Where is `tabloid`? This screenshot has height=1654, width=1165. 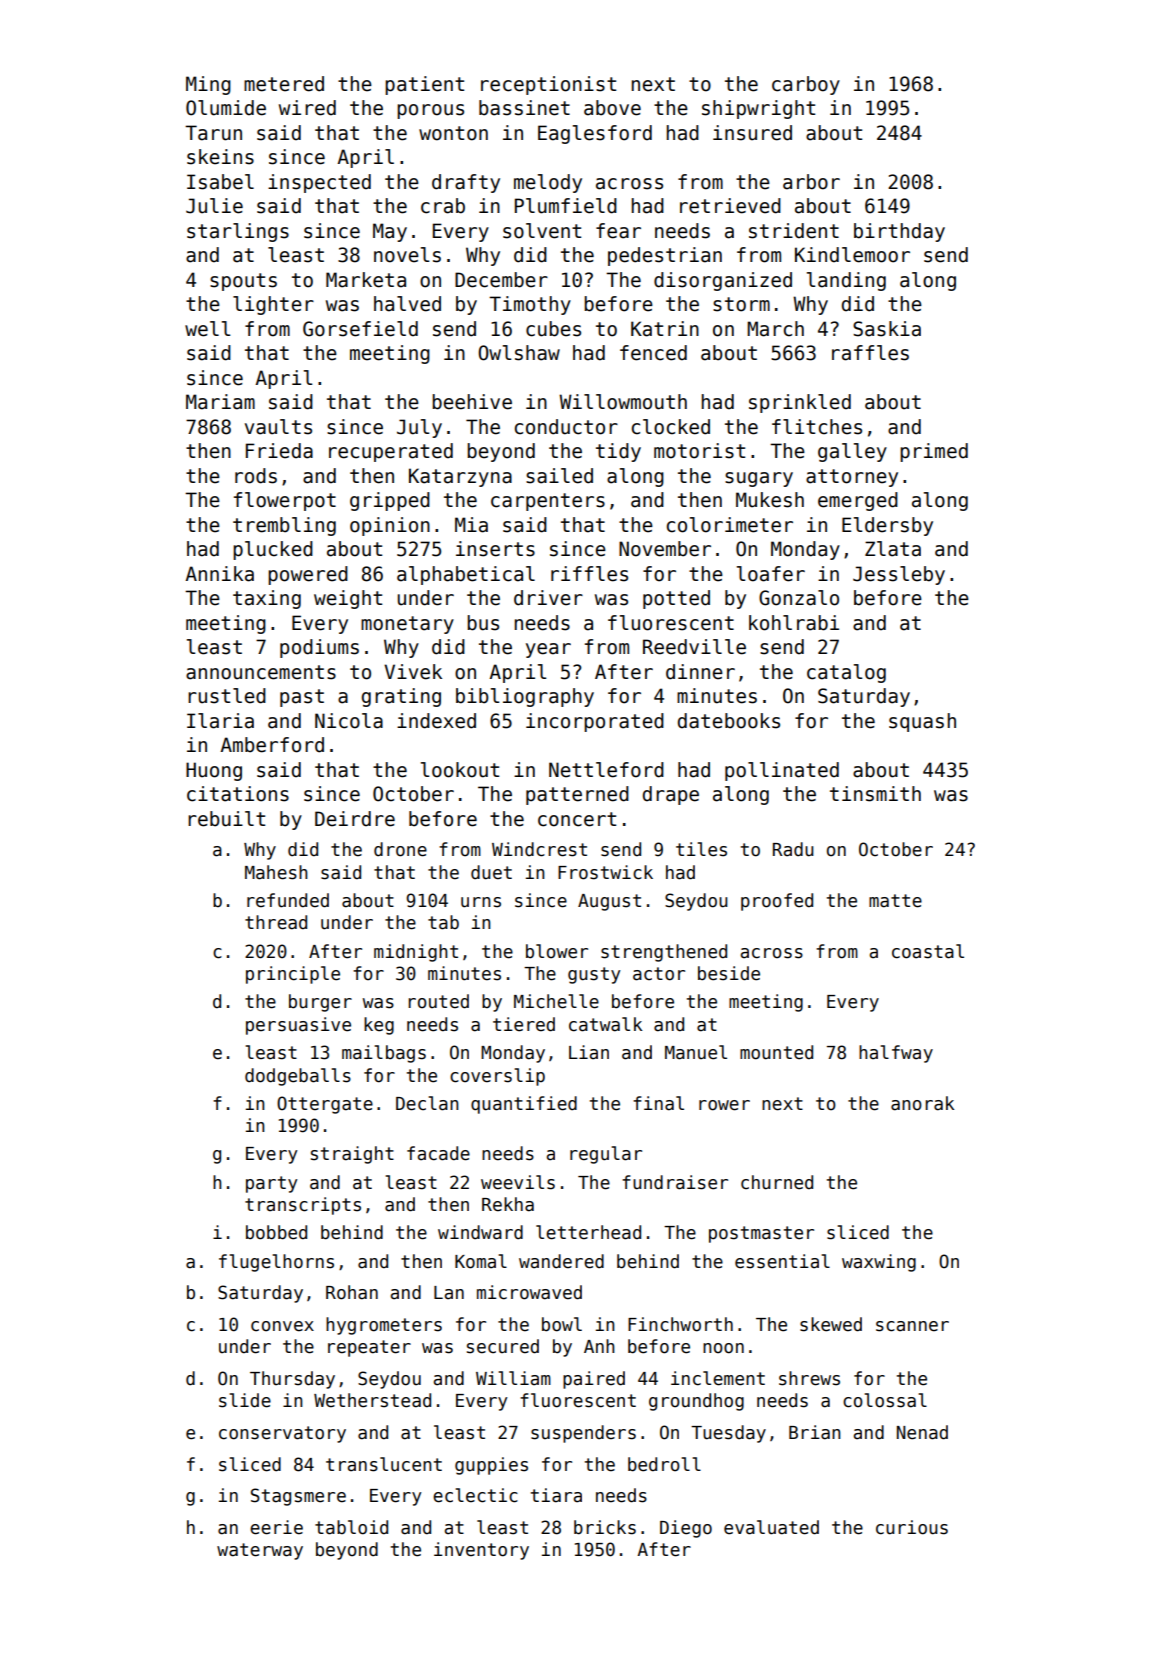
tabloid is located at coordinates (351, 1527).
